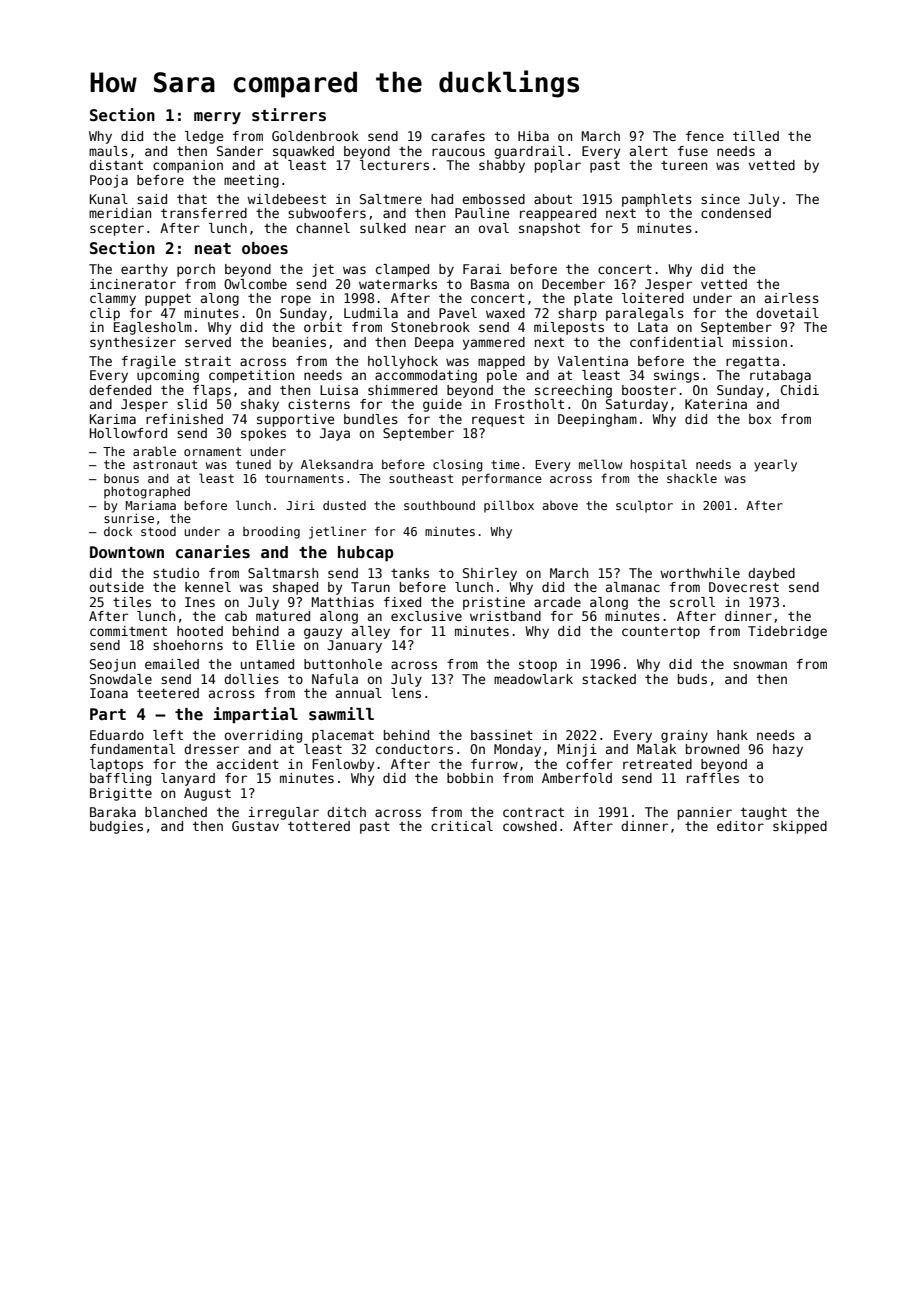 The width and height of the image is (924, 1308). I want to click on swings, so click(676, 376).
